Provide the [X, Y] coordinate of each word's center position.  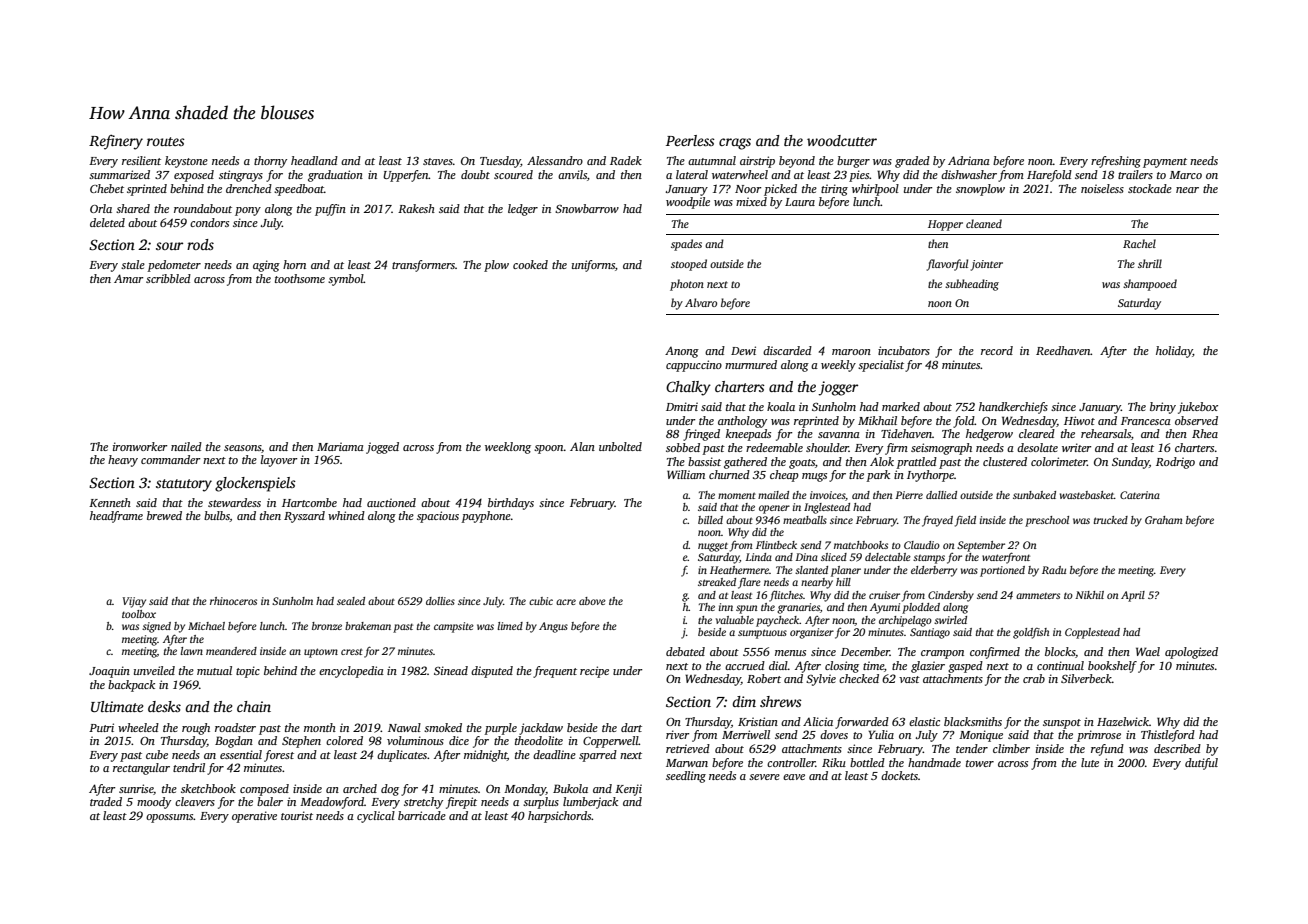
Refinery [116, 142]
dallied [941, 495]
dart [631, 727]
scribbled [168, 278]
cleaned [984, 223]
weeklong [508, 448]
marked [901, 406]
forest [279, 756]
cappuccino [694, 366]
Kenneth [110, 502]
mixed [751, 201]
